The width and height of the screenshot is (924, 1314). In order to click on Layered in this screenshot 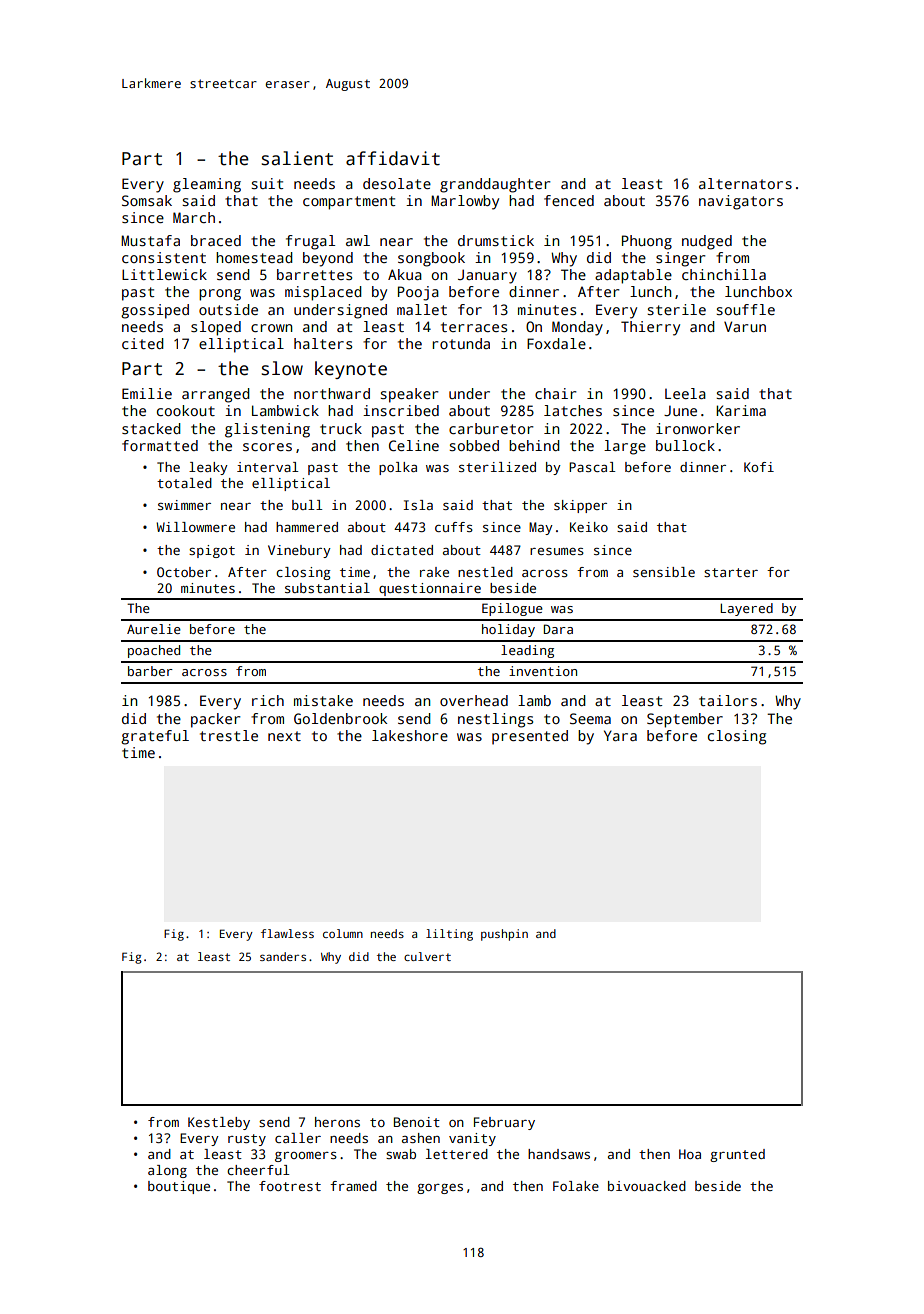, I will do `click(746, 609)`.
